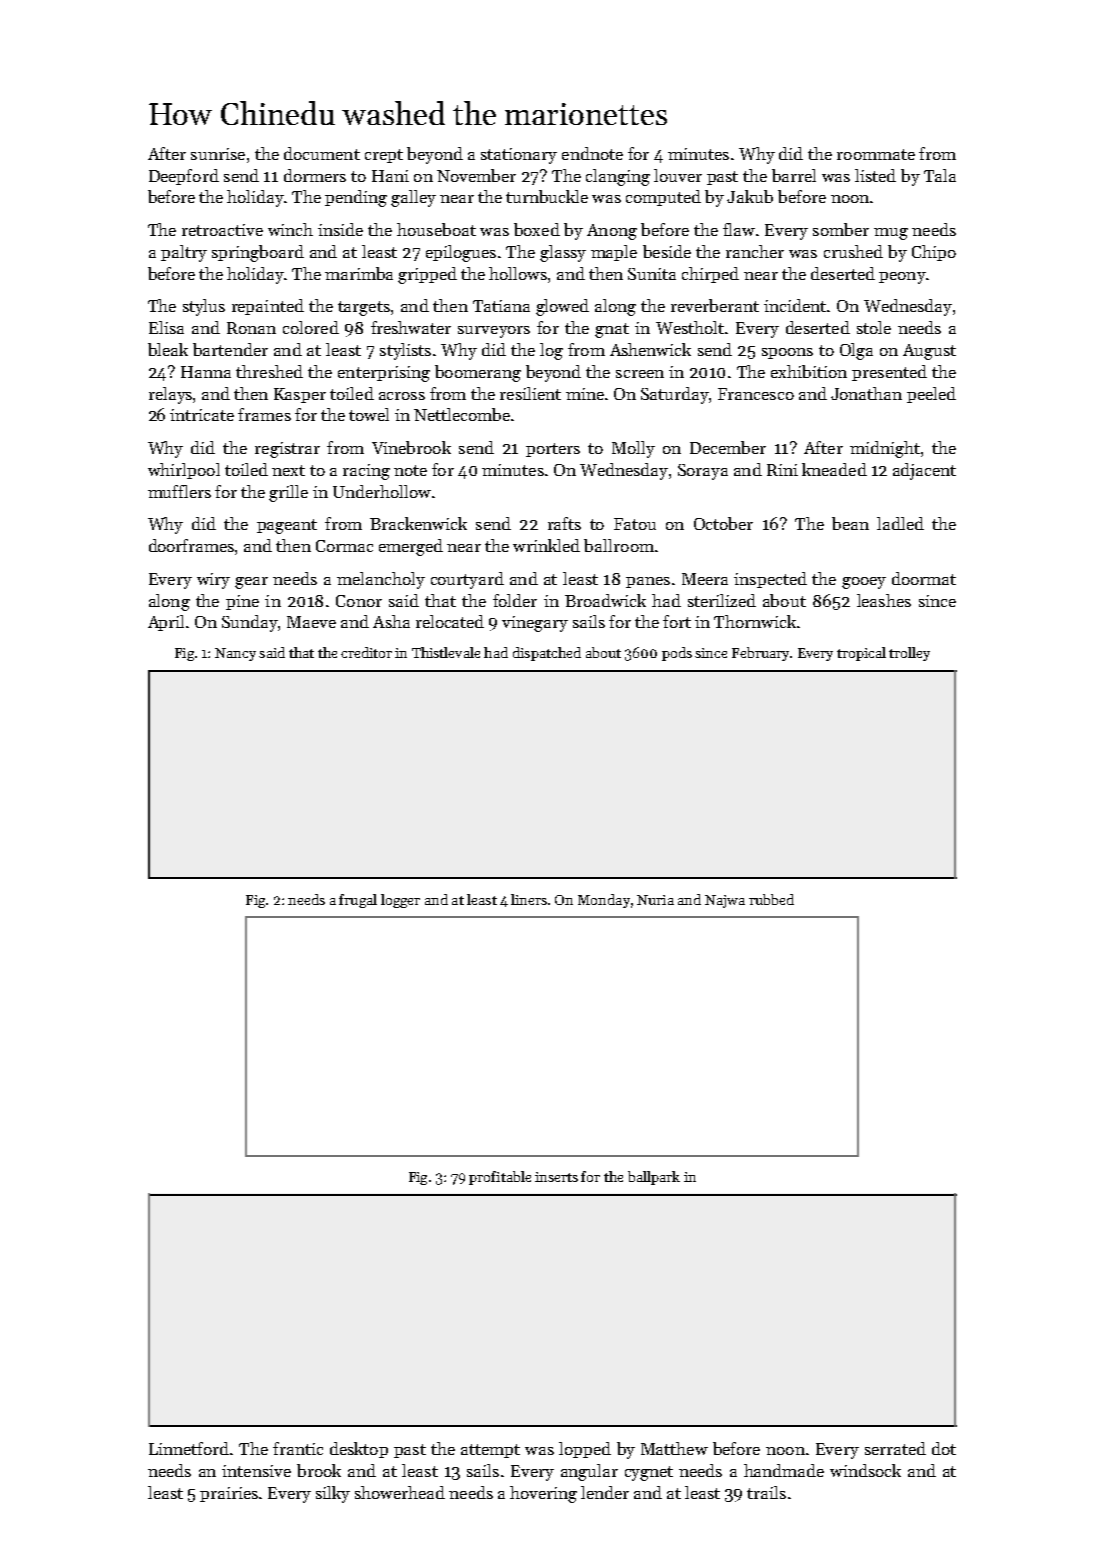 The image size is (1104, 1562). Describe the element at coordinates (333, 1494) in the image. I see `silky` at that location.
